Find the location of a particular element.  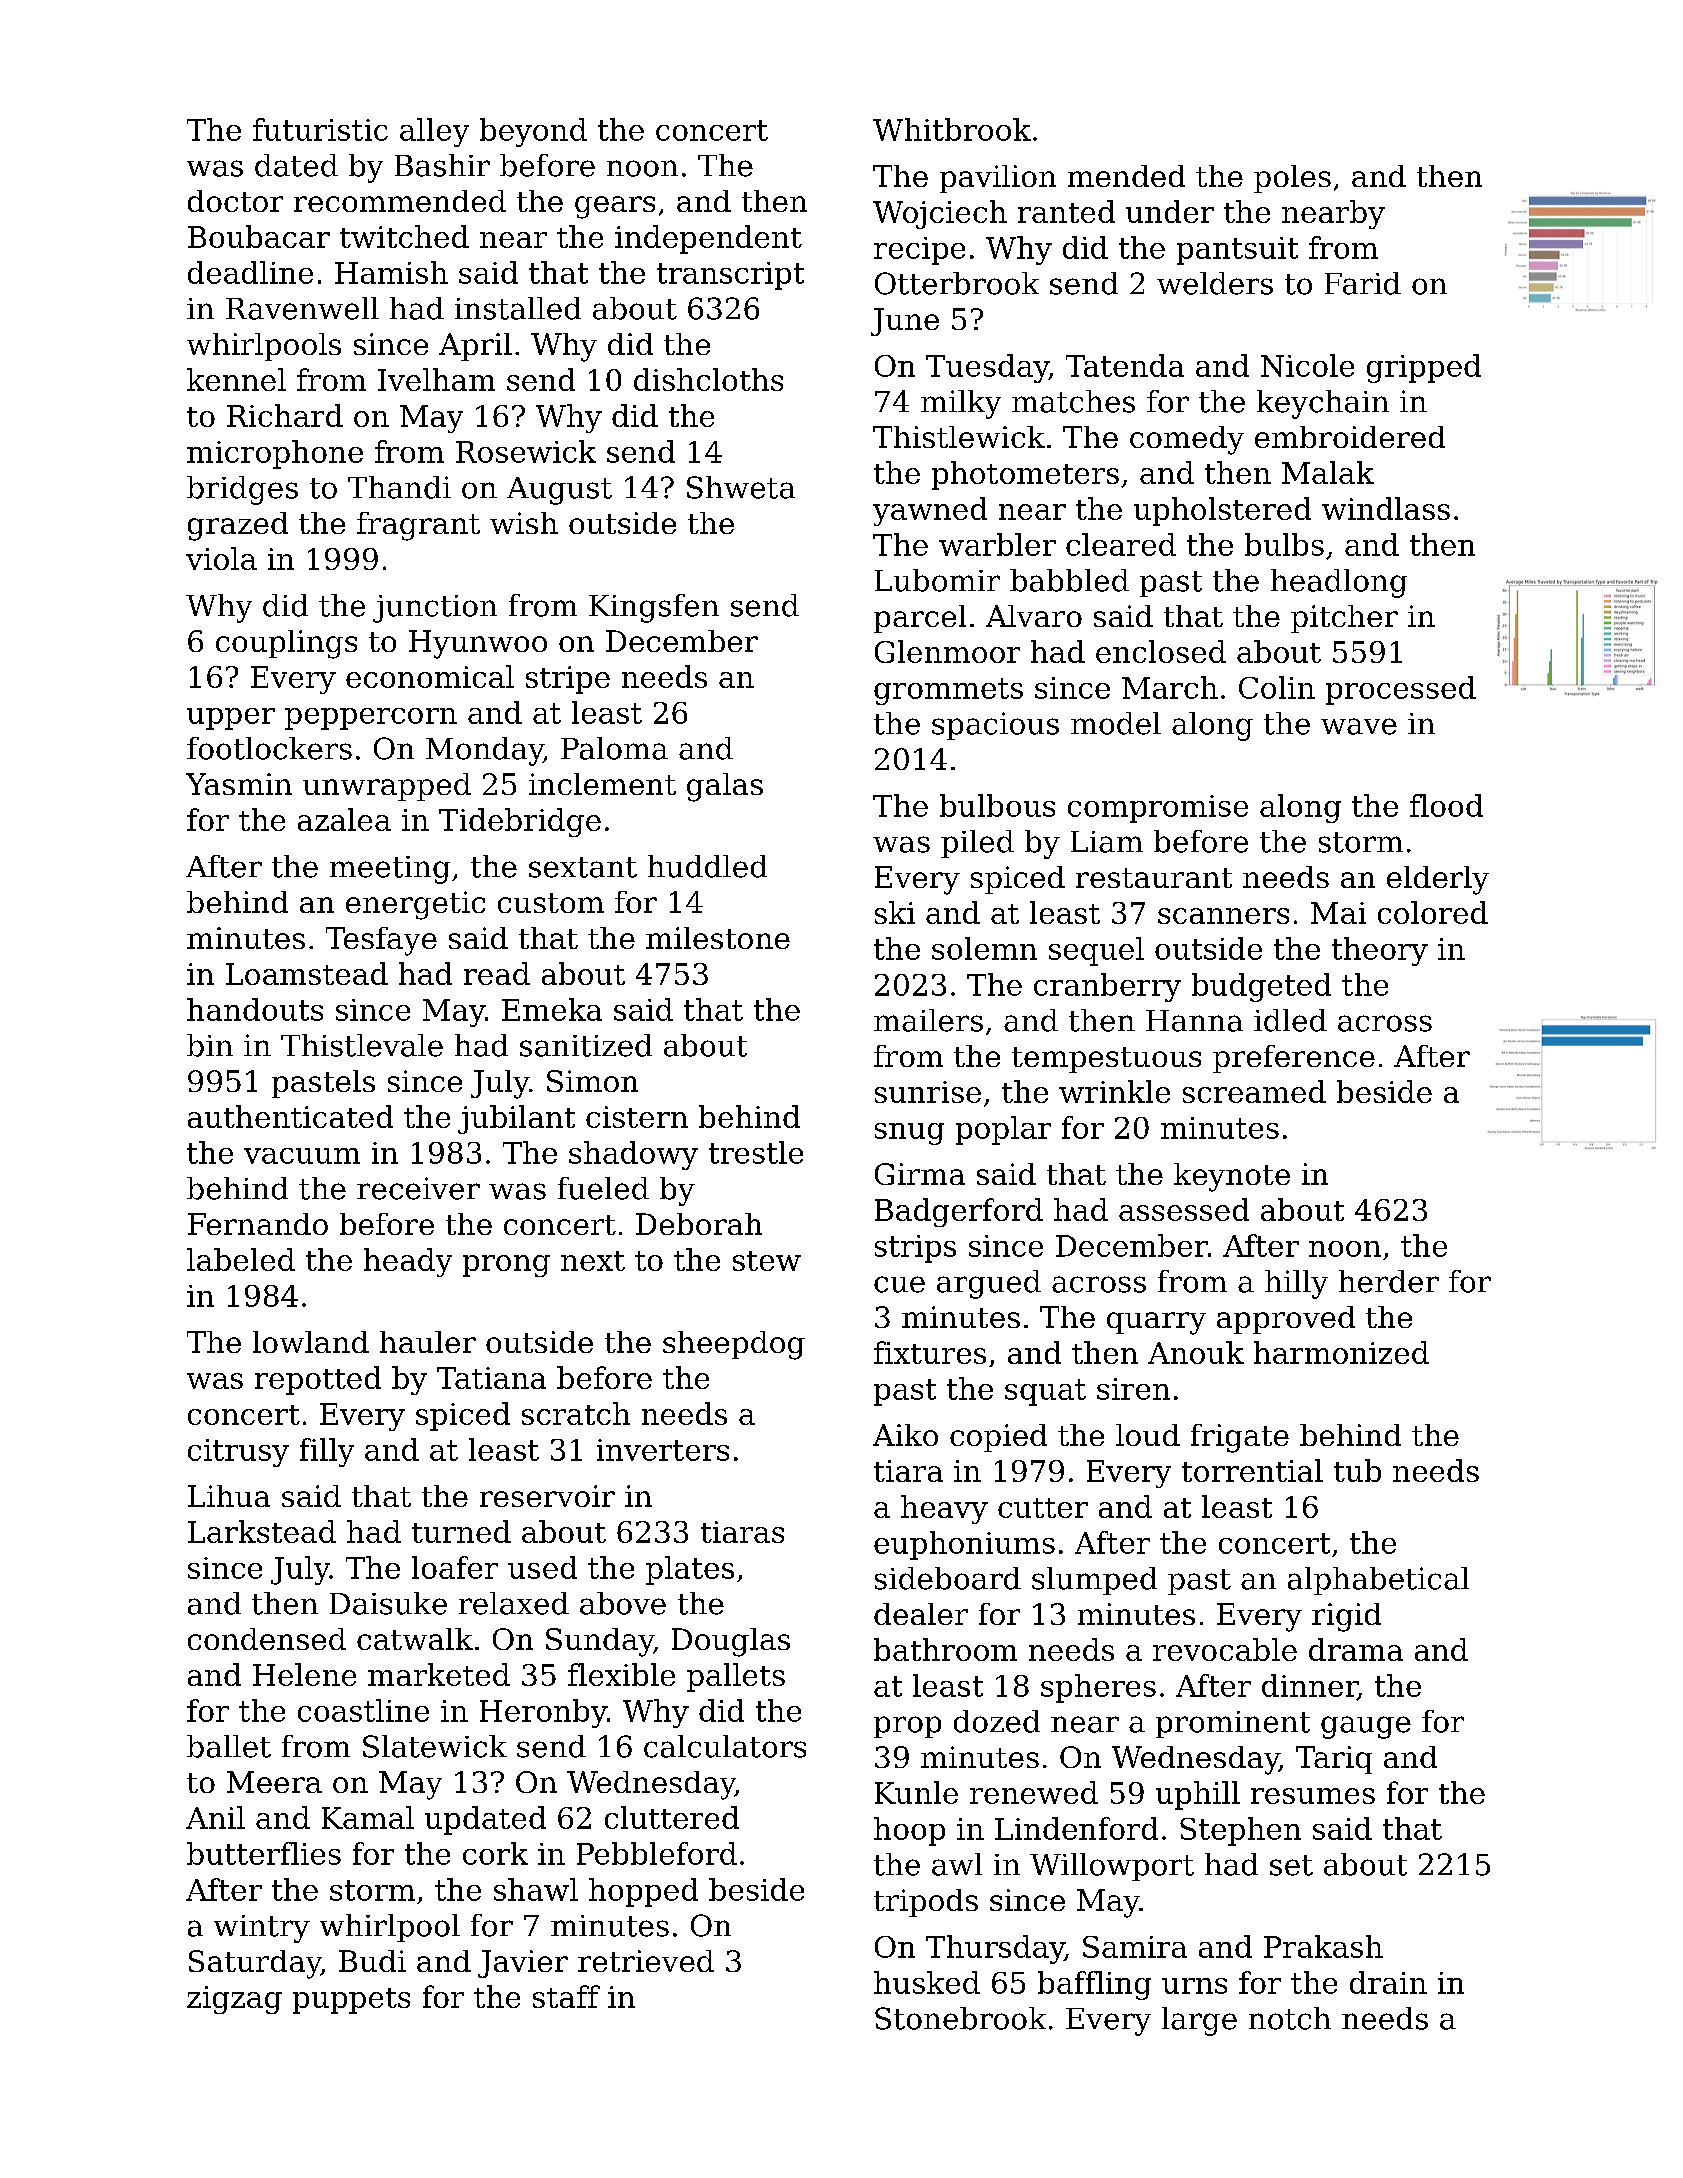

Bashir is located at coordinates (442, 165).
